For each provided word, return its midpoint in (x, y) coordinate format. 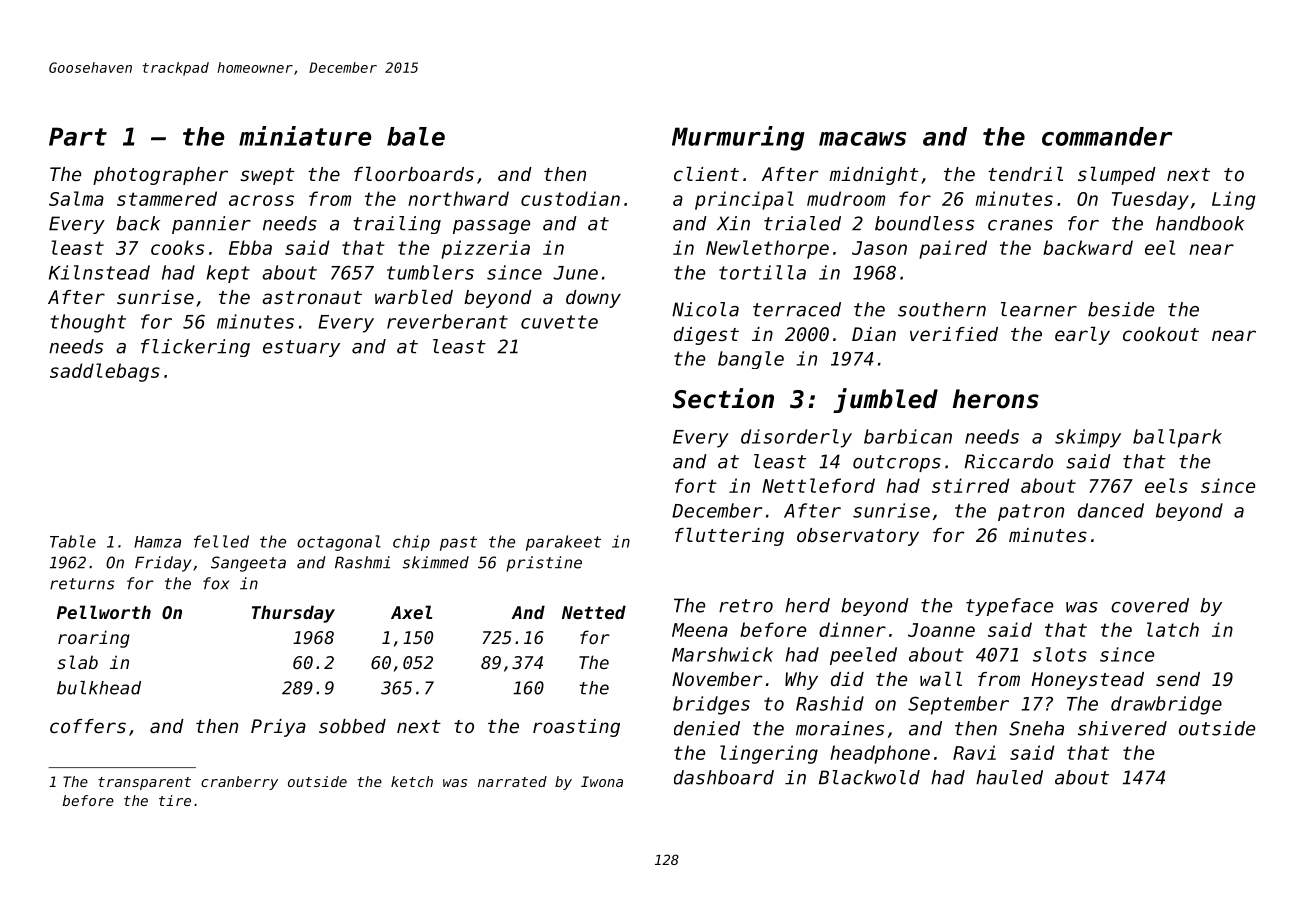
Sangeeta (248, 564)
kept (228, 274)
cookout (1161, 334)
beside (1121, 309)
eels (1166, 485)
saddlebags (105, 372)
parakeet (563, 543)
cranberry (239, 783)
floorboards (414, 173)
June (575, 273)
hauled (1009, 777)
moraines (840, 728)
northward (458, 198)
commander (1107, 136)
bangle (751, 360)
